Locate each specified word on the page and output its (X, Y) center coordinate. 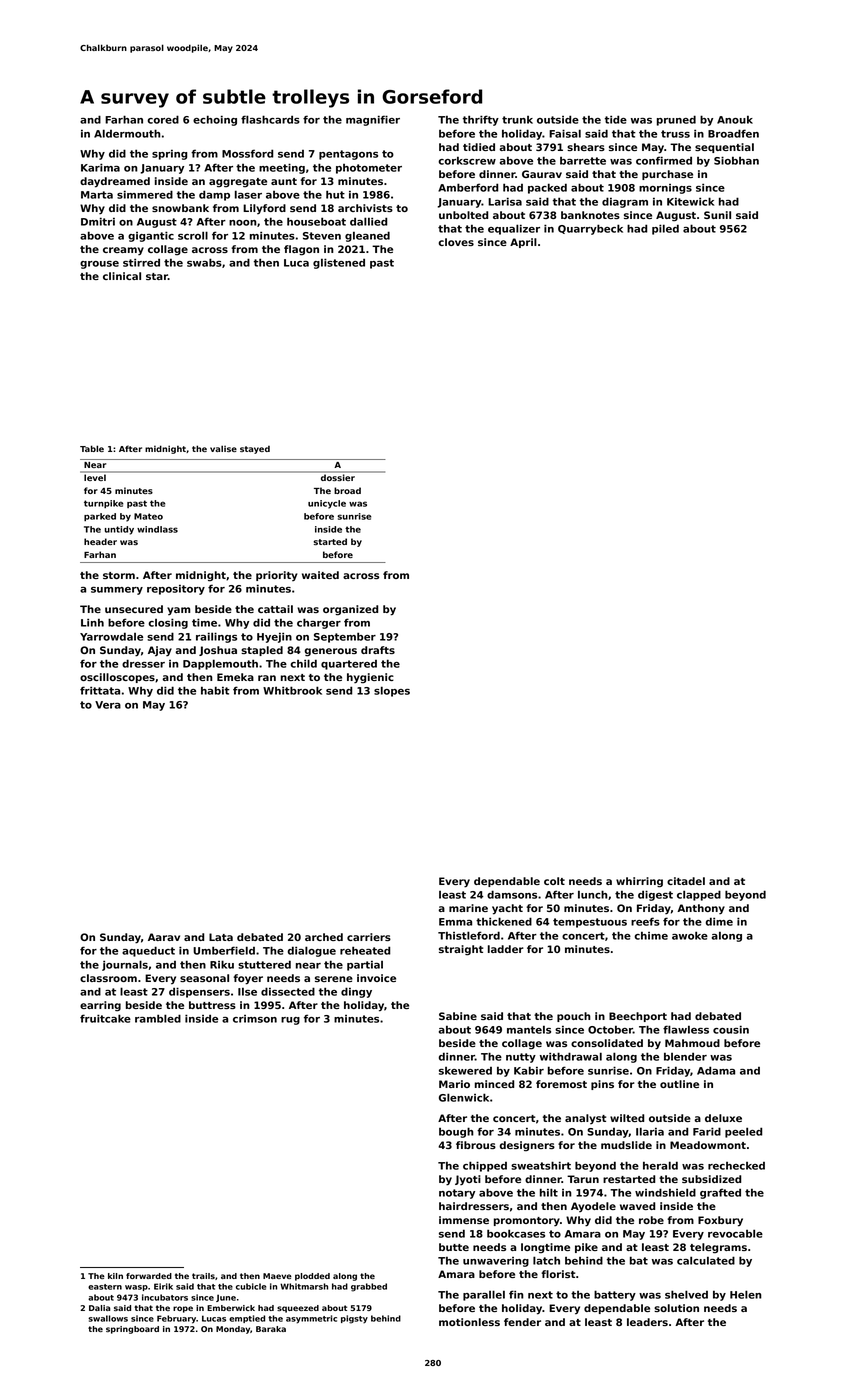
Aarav (164, 937)
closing (168, 623)
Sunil (717, 215)
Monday (233, 1330)
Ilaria (650, 1131)
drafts (378, 650)
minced (494, 1084)
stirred (141, 262)
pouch (573, 1017)
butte (454, 1247)
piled (665, 229)
